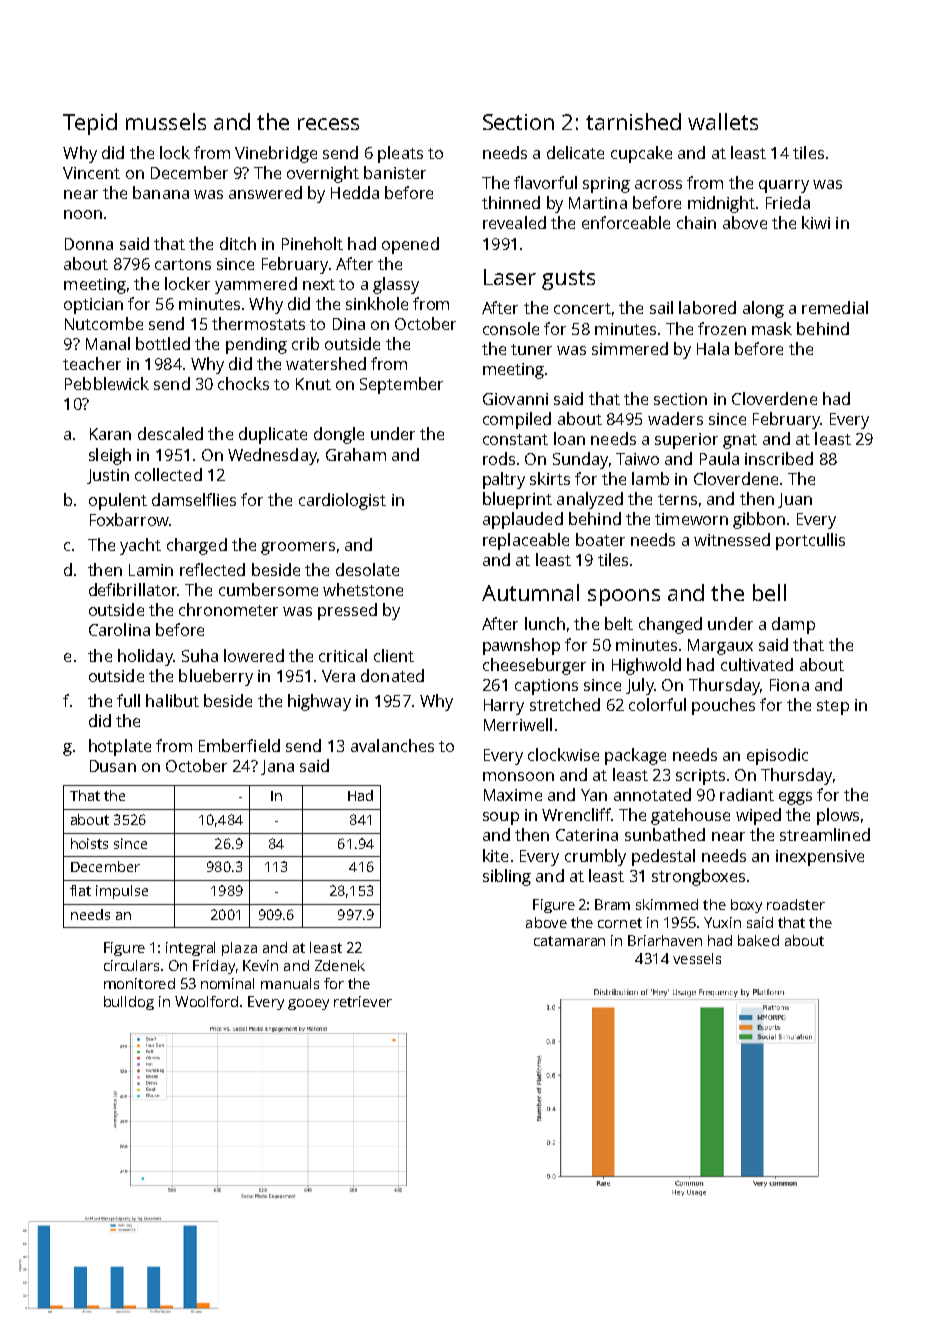  What do you see at coordinates (772, 328) in the image?
I see `mask` at bounding box center [772, 328].
